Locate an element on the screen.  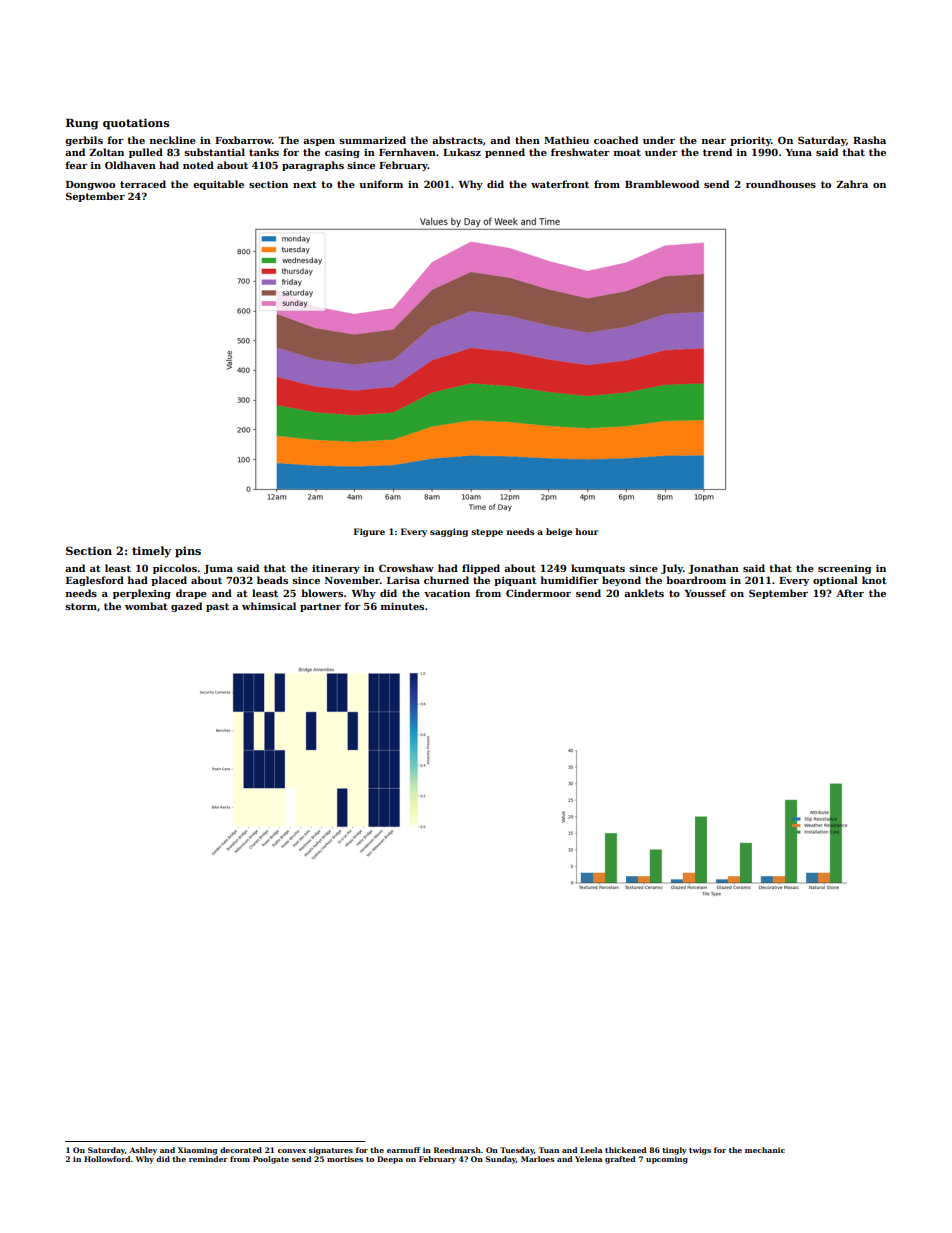
Tuan is located at coordinates (549, 1150).
